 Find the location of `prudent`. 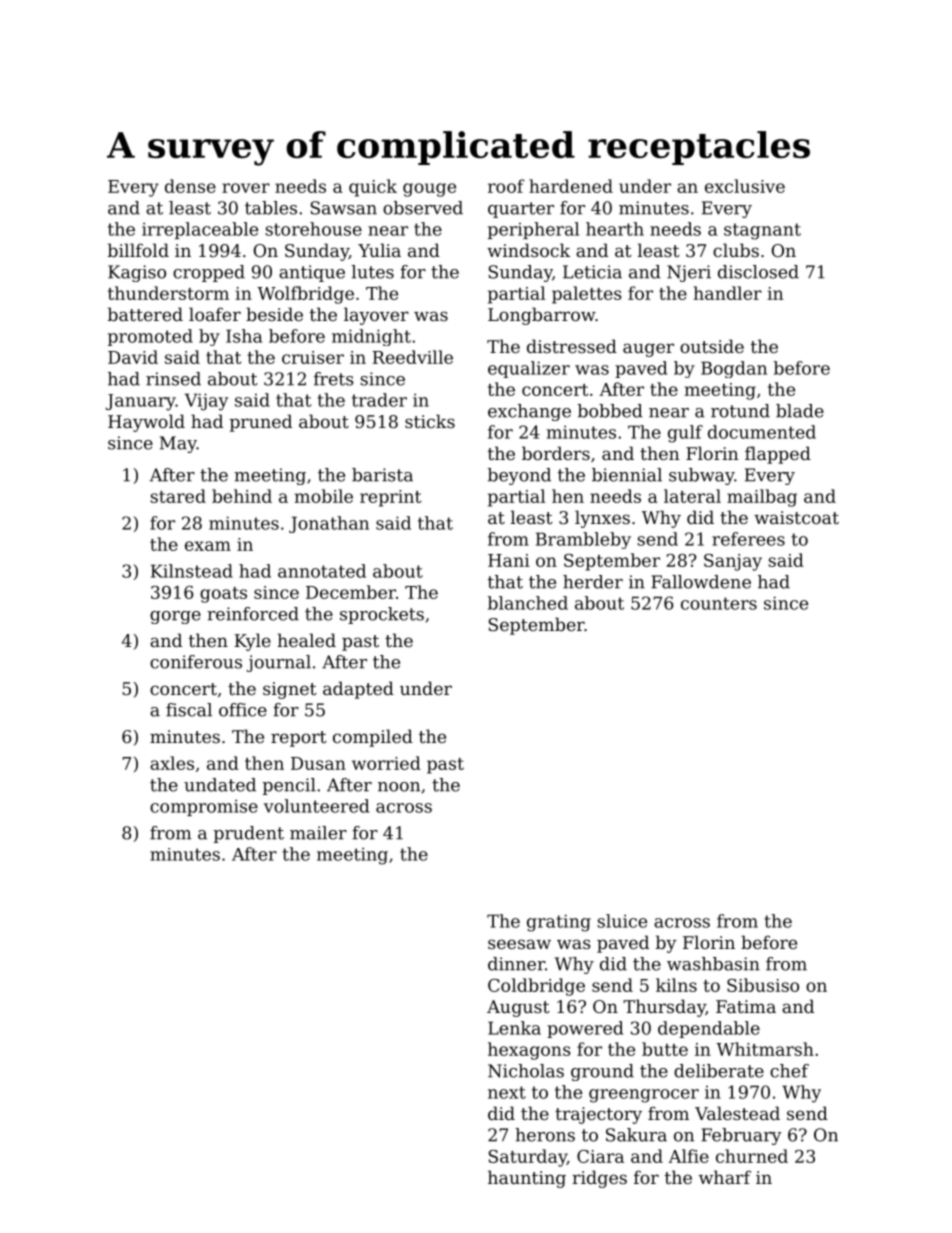

prudent is located at coordinates (249, 834).
